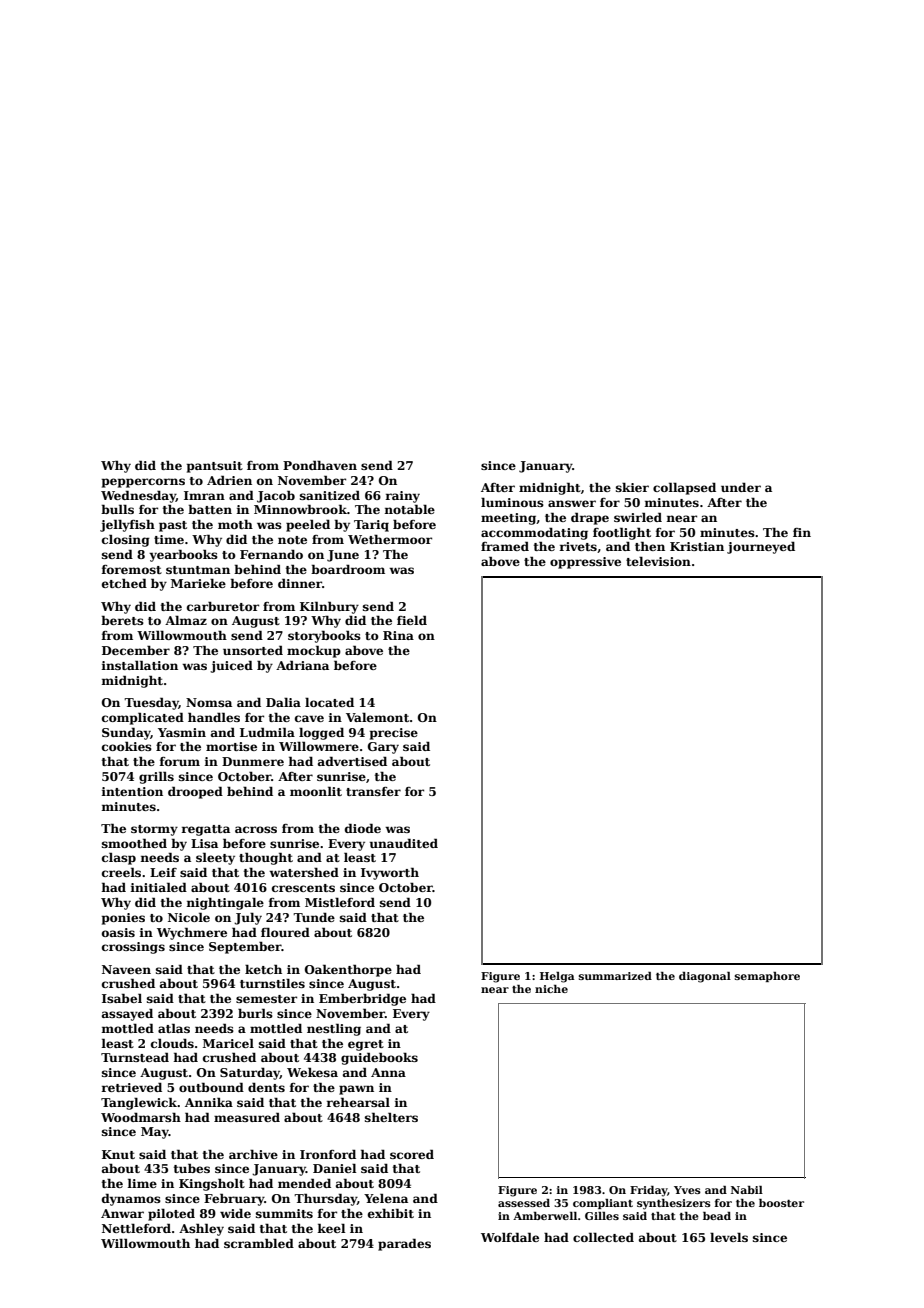 The height and width of the screenshot is (1308, 924). Describe the element at coordinates (373, 791) in the screenshot. I see `transfer` at that location.
